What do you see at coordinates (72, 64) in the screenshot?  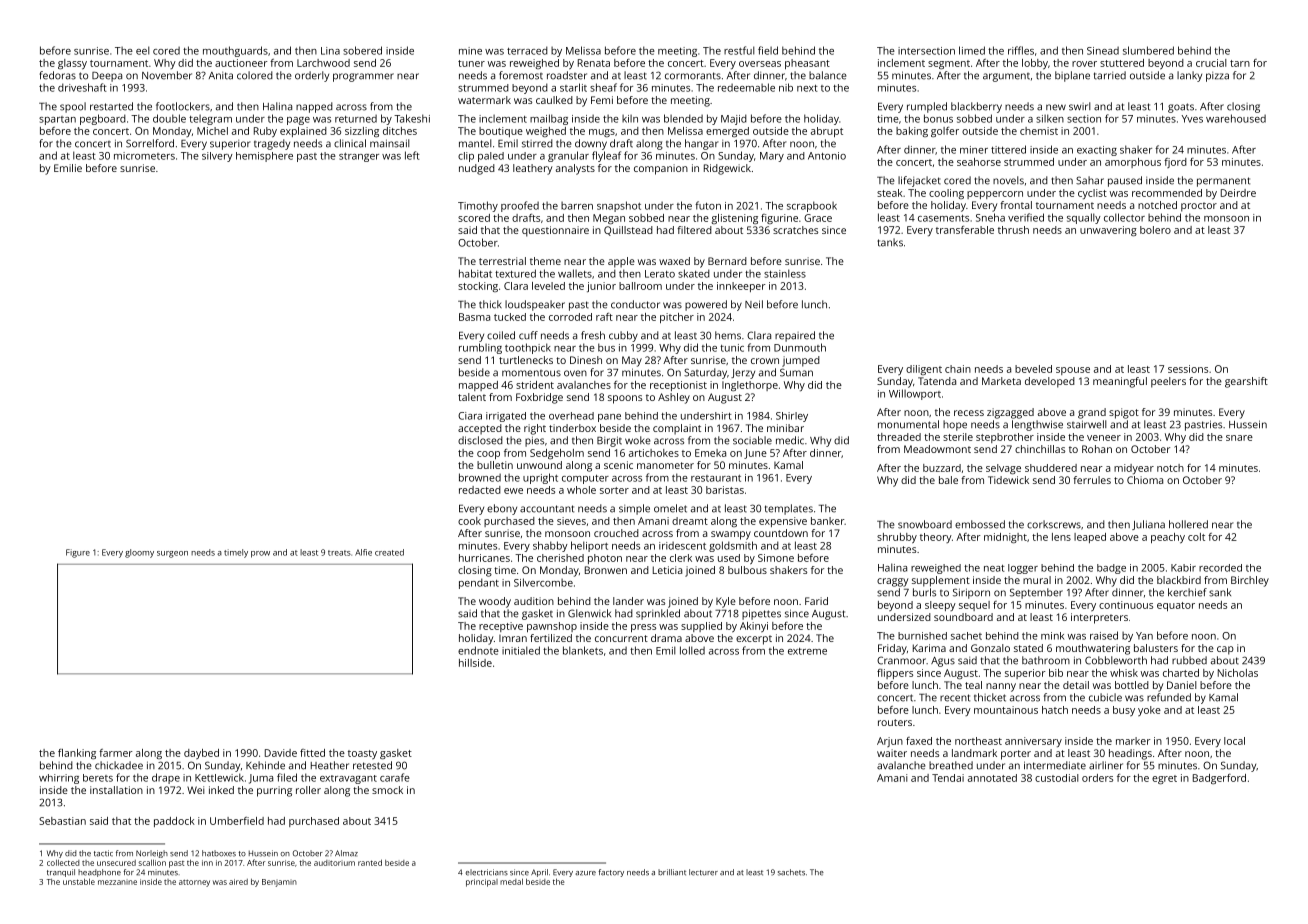 I see `glassy` at bounding box center [72, 64].
